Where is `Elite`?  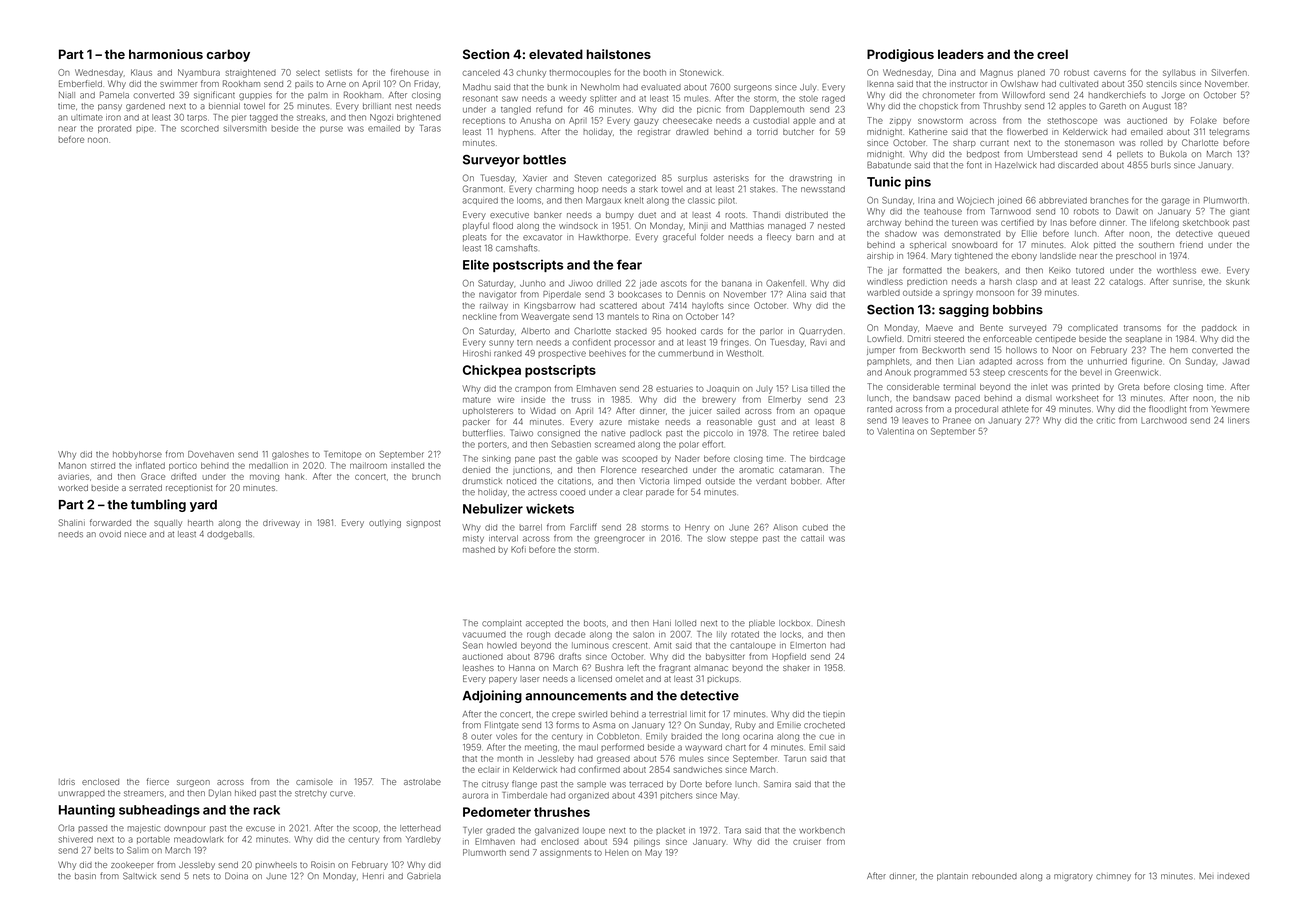
Elite is located at coordinates (476, 264).
